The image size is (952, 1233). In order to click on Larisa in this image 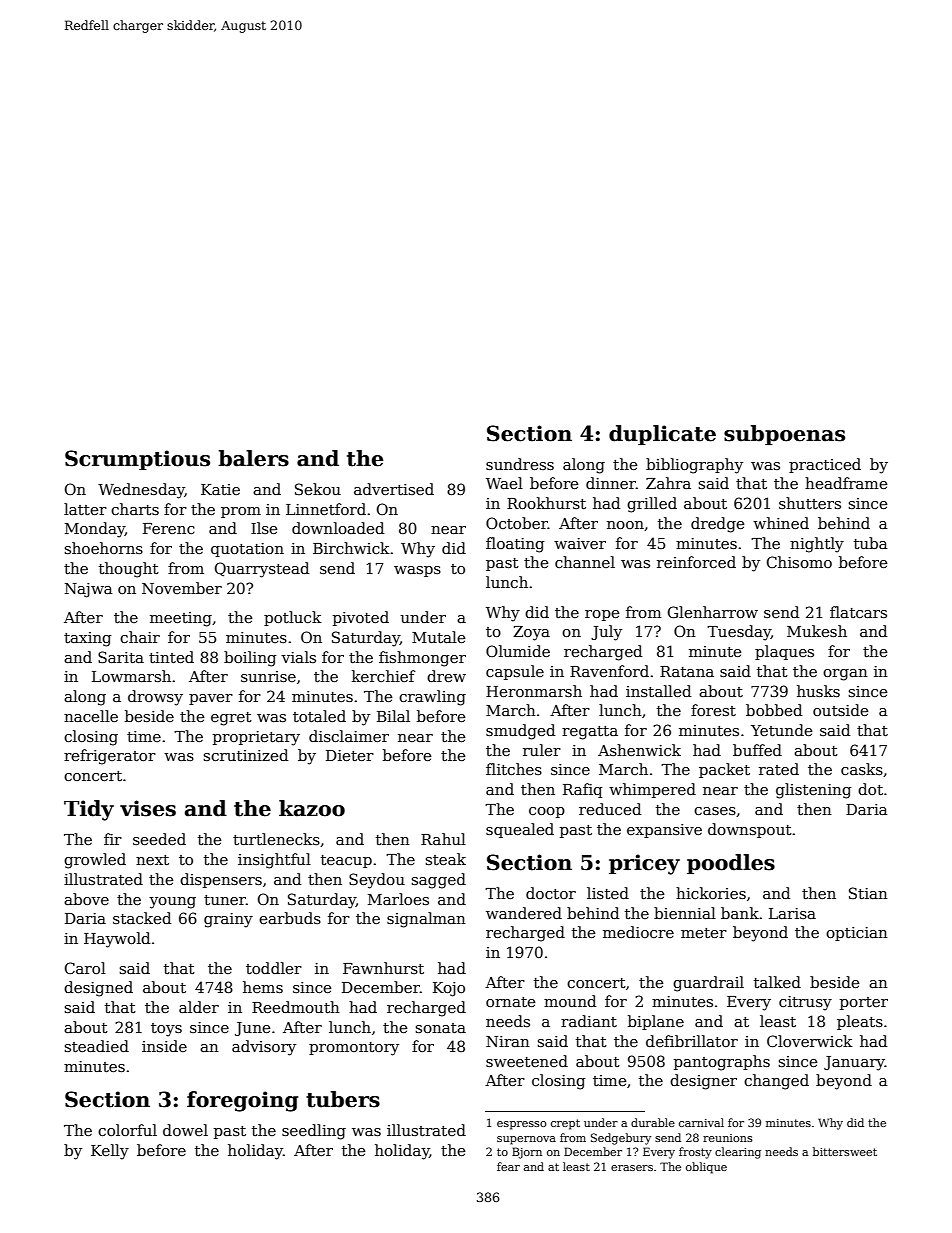, I will do `click(792, 913)`.
